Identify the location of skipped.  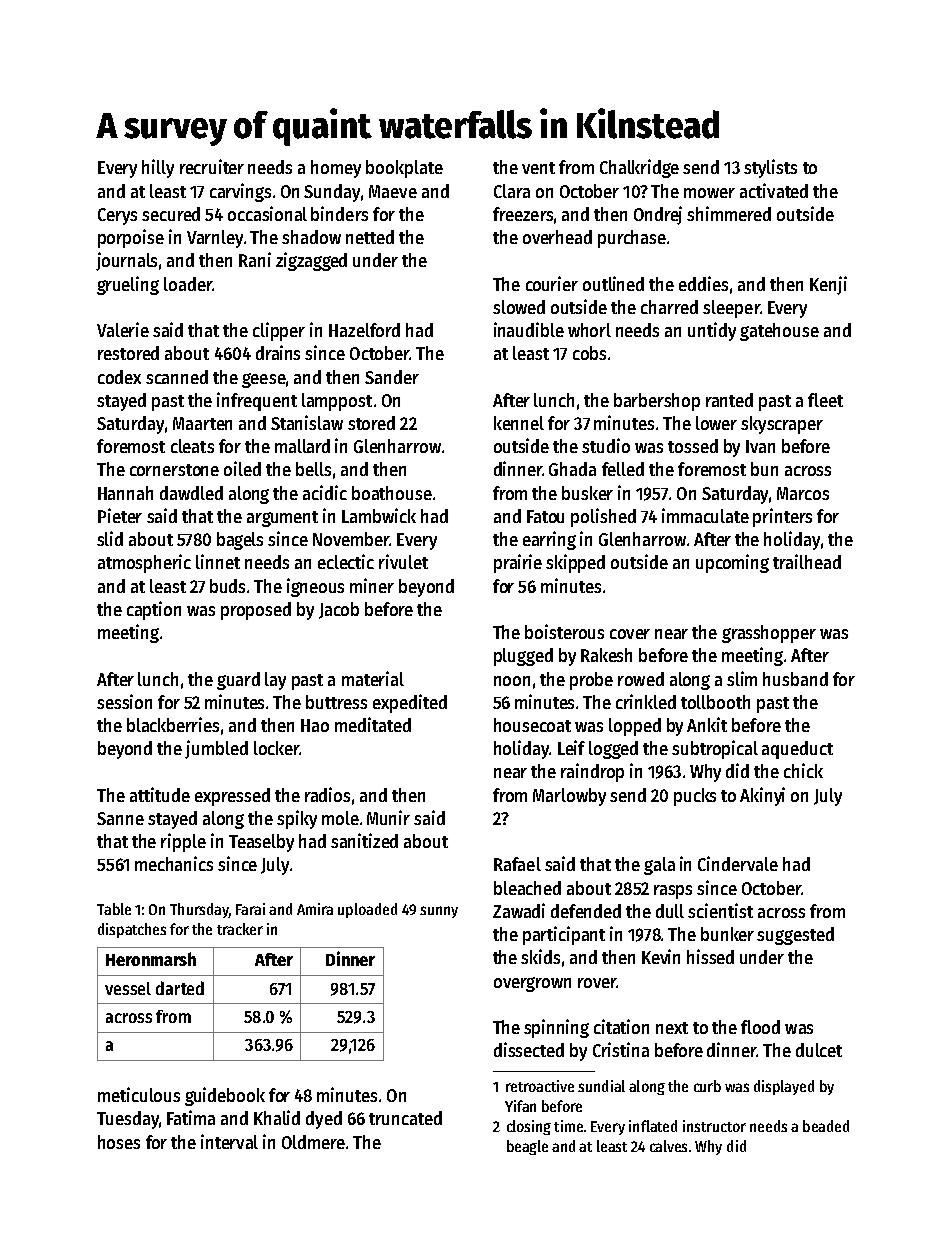
(575, 563).
